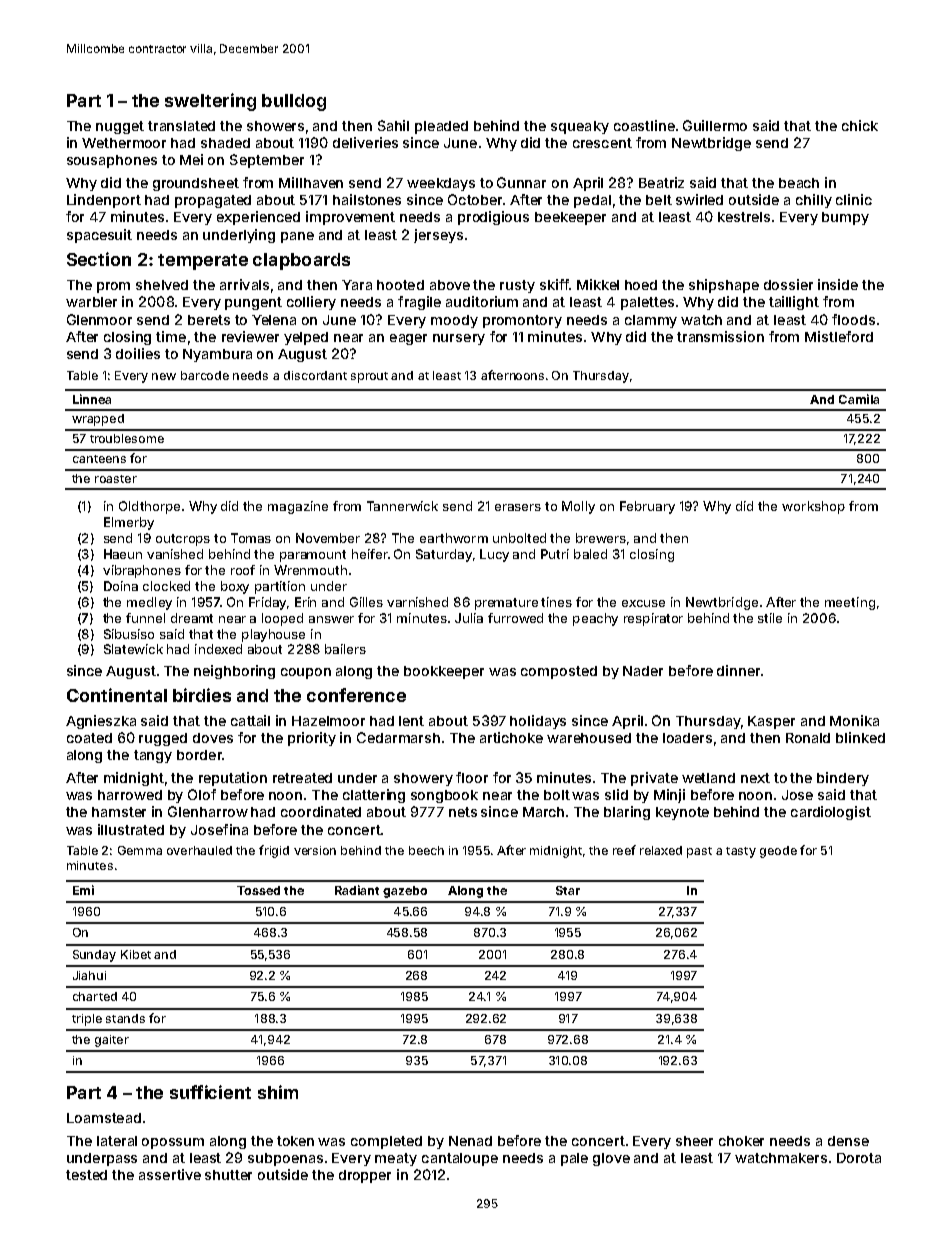  I want to click on pungent, so click(253, 303).
